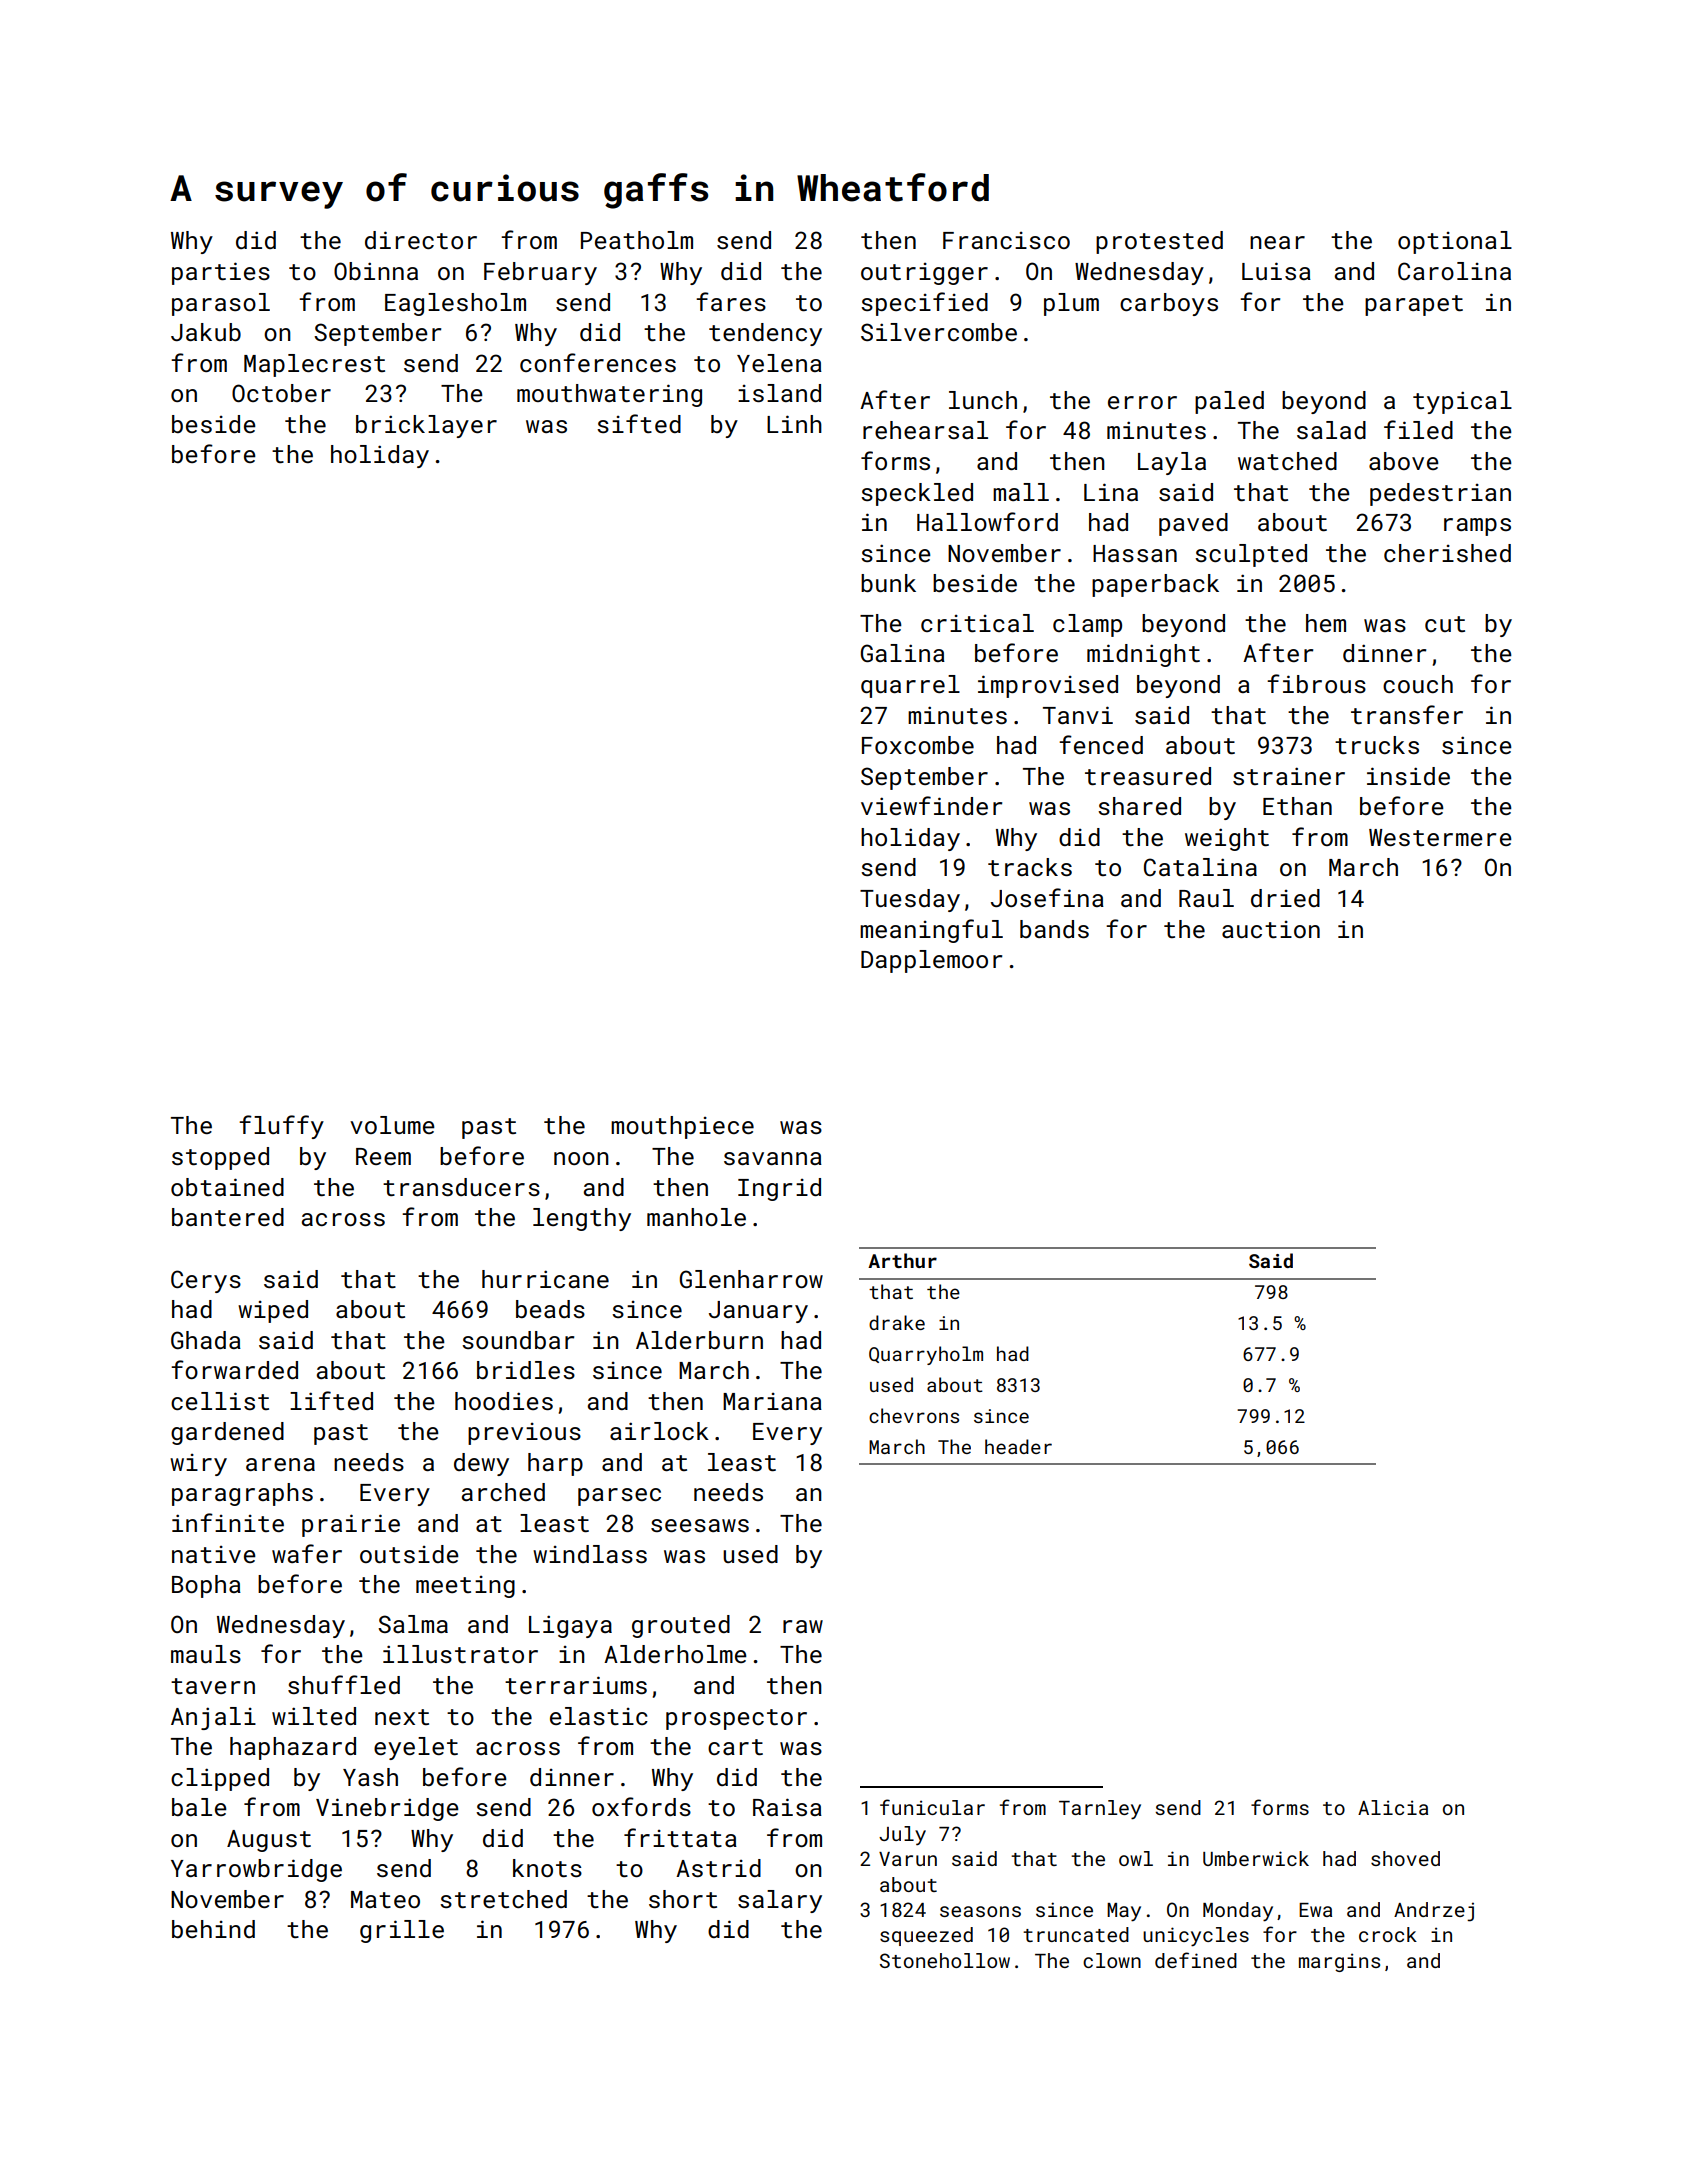 The width and height of the image is (1683, 2178). What do you see at coordinates (699, 1340) in the image?
I see `Alderburn` at bounding box center [699, 1340].
